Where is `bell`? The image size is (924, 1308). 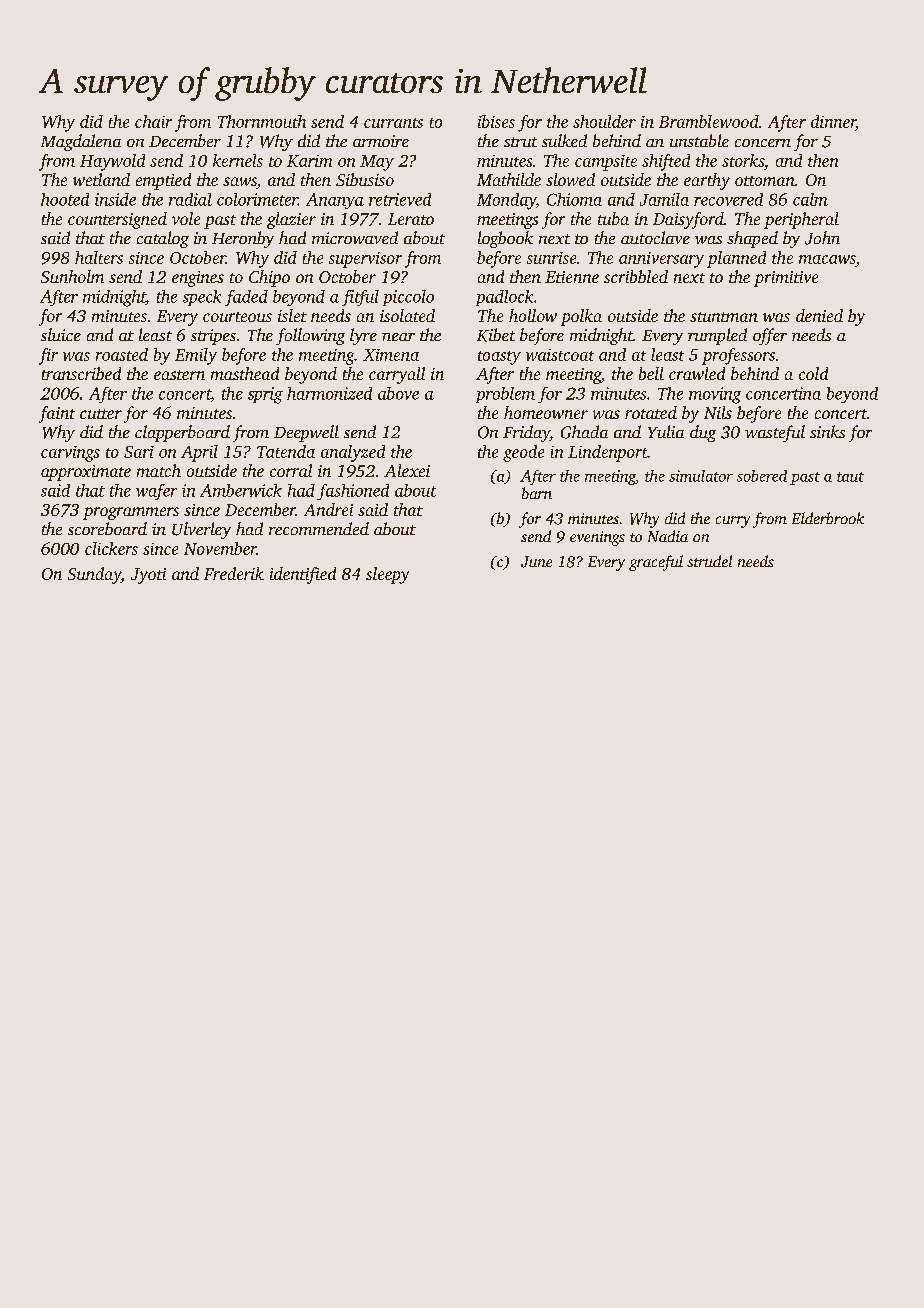 bell is located at coordinates (651, 373).
